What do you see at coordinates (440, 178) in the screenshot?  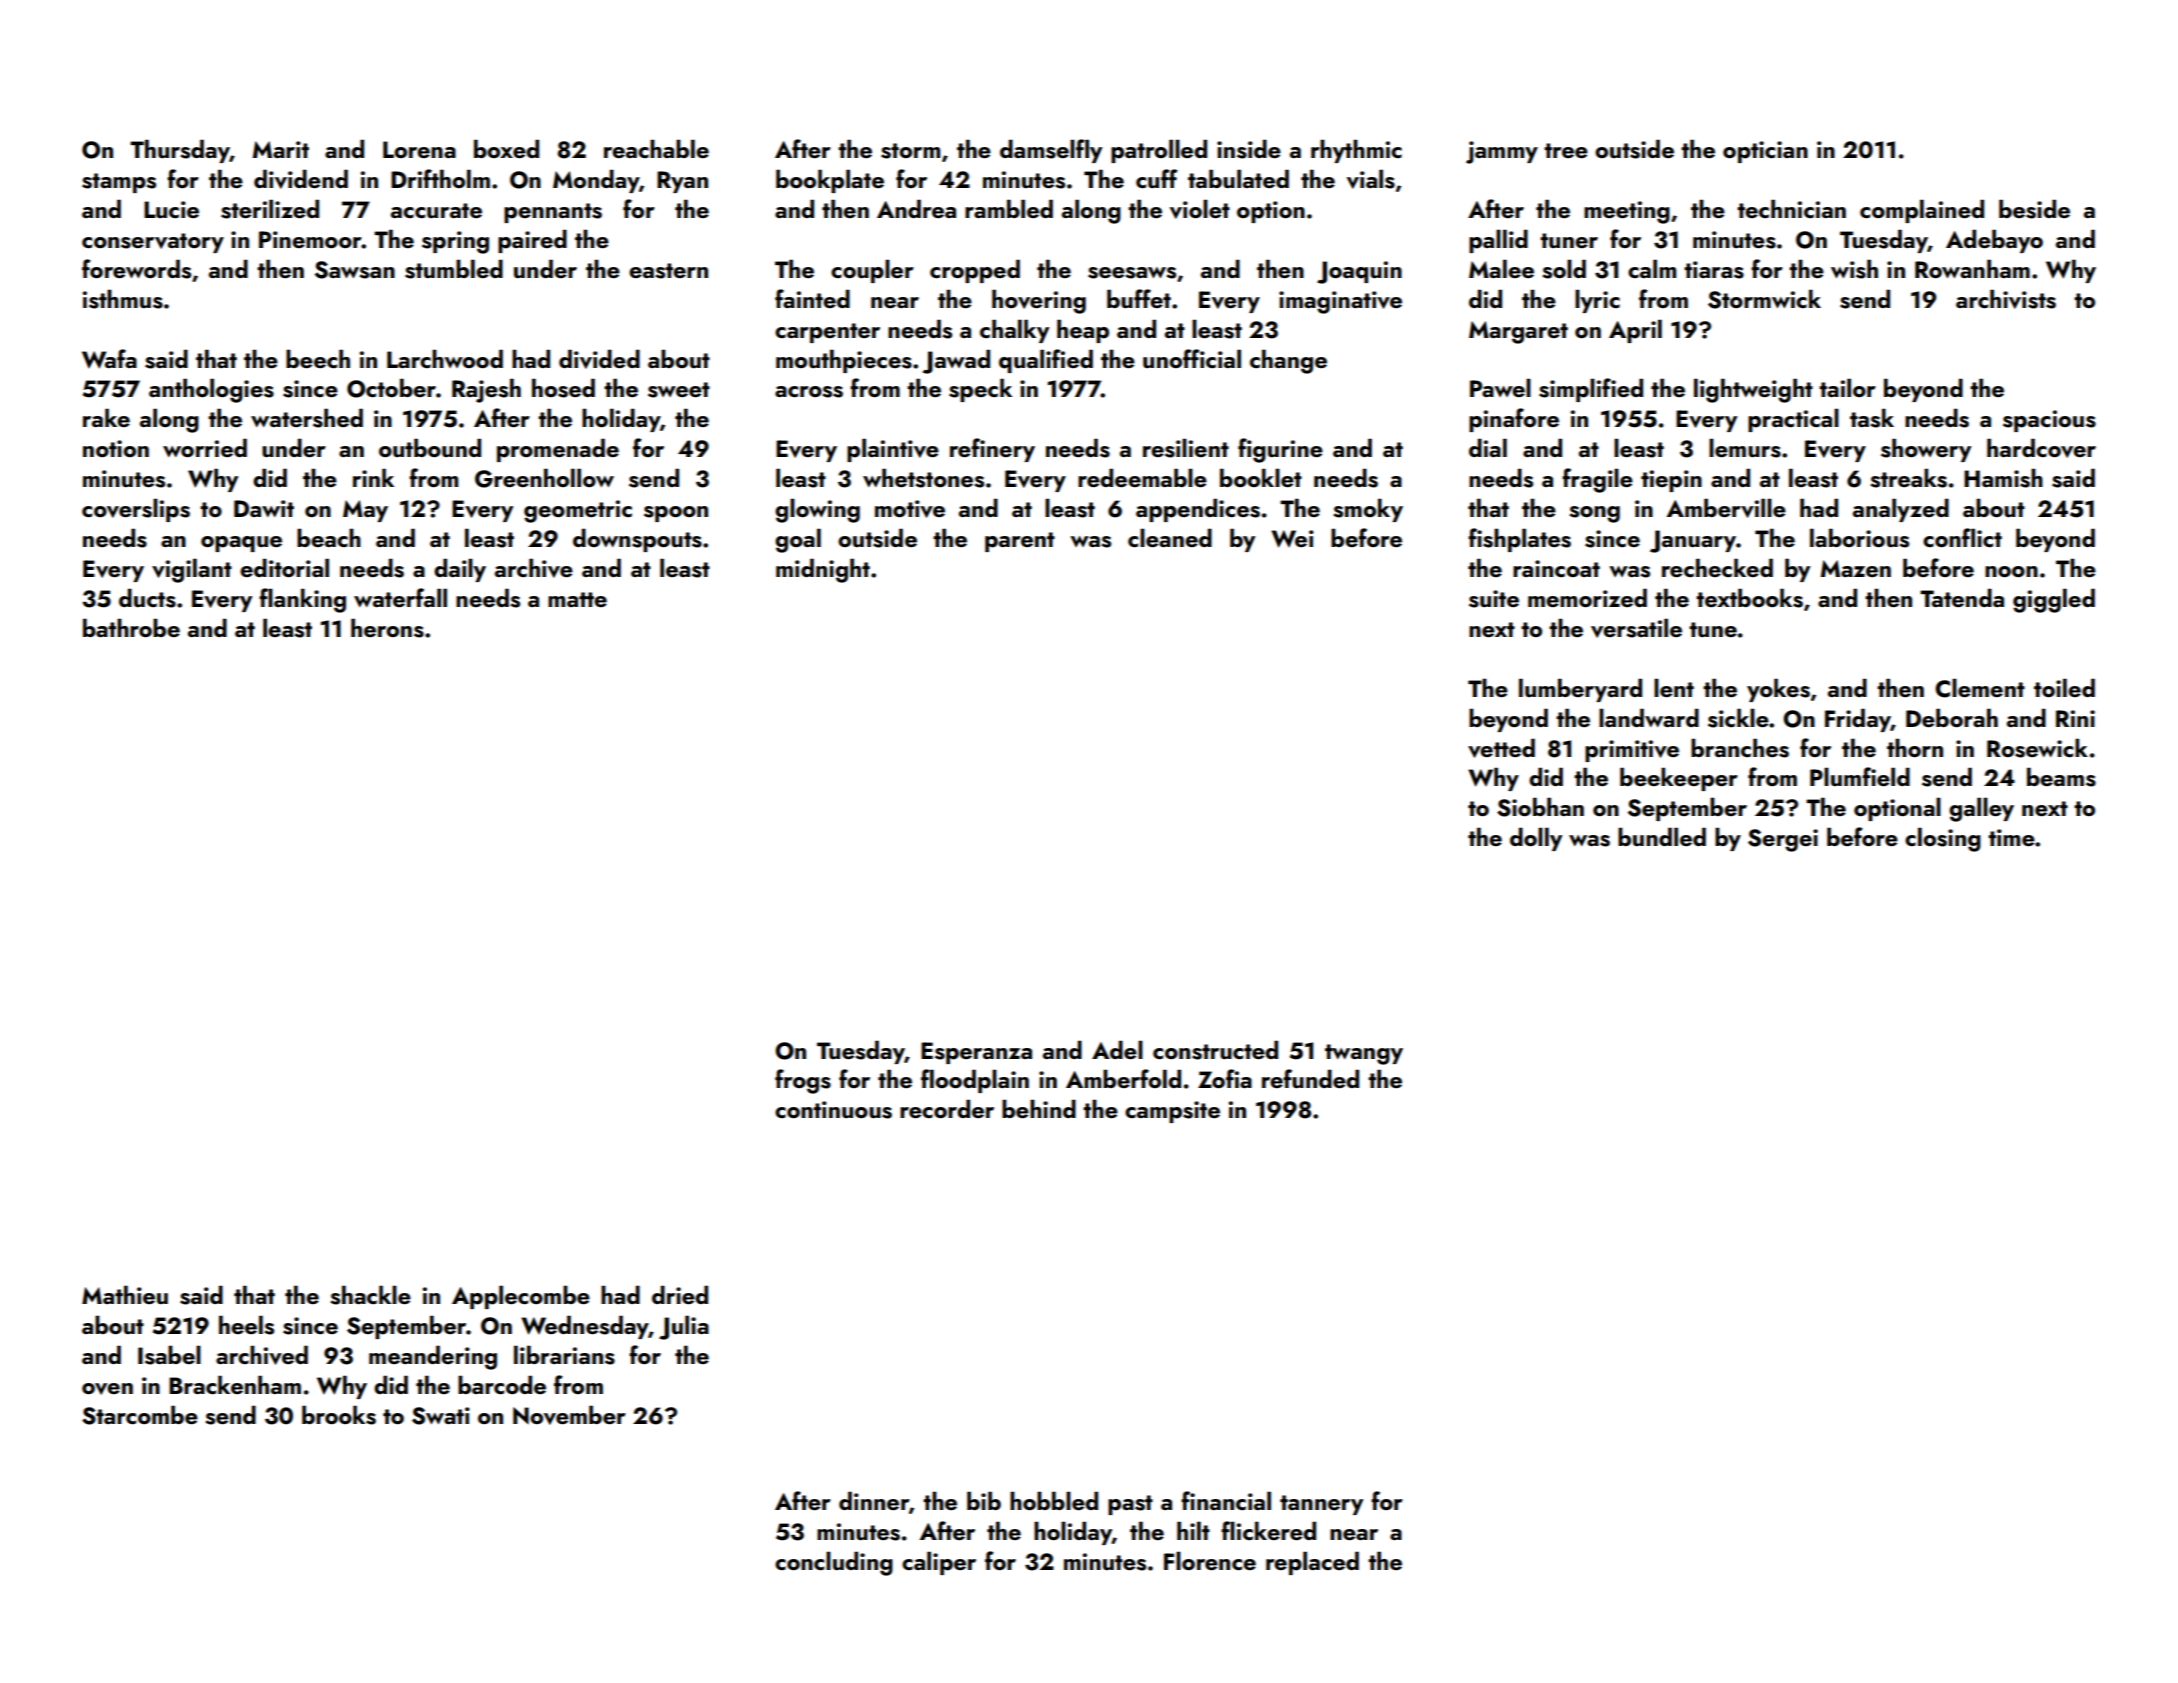 I see `Driftholm` at bounding box center [440, 178].
